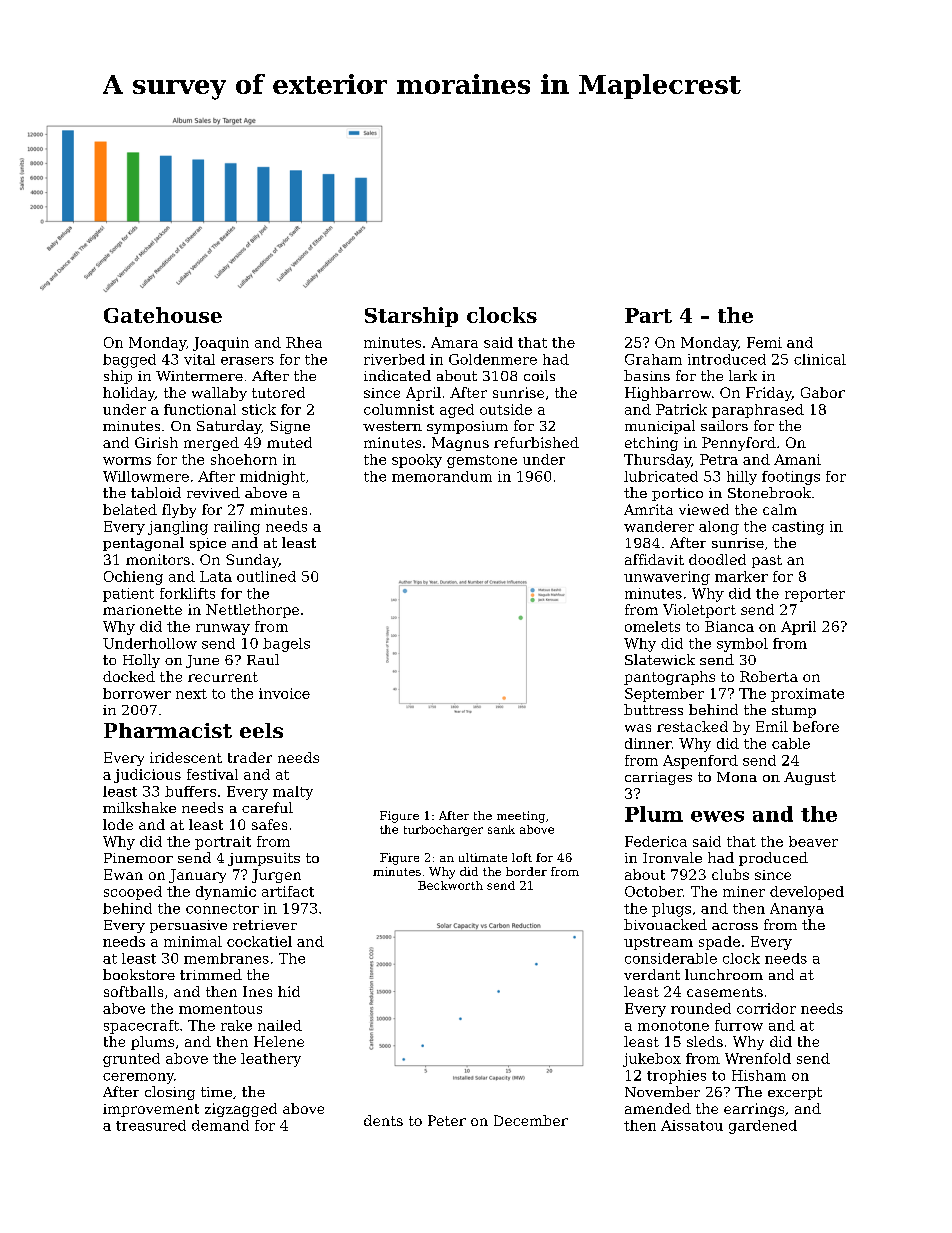 Image resolution: width=952 pixels, height=1233 pixels. Describe the element at coordinates (764, 342) in the document. I see `Femi` at that location.
